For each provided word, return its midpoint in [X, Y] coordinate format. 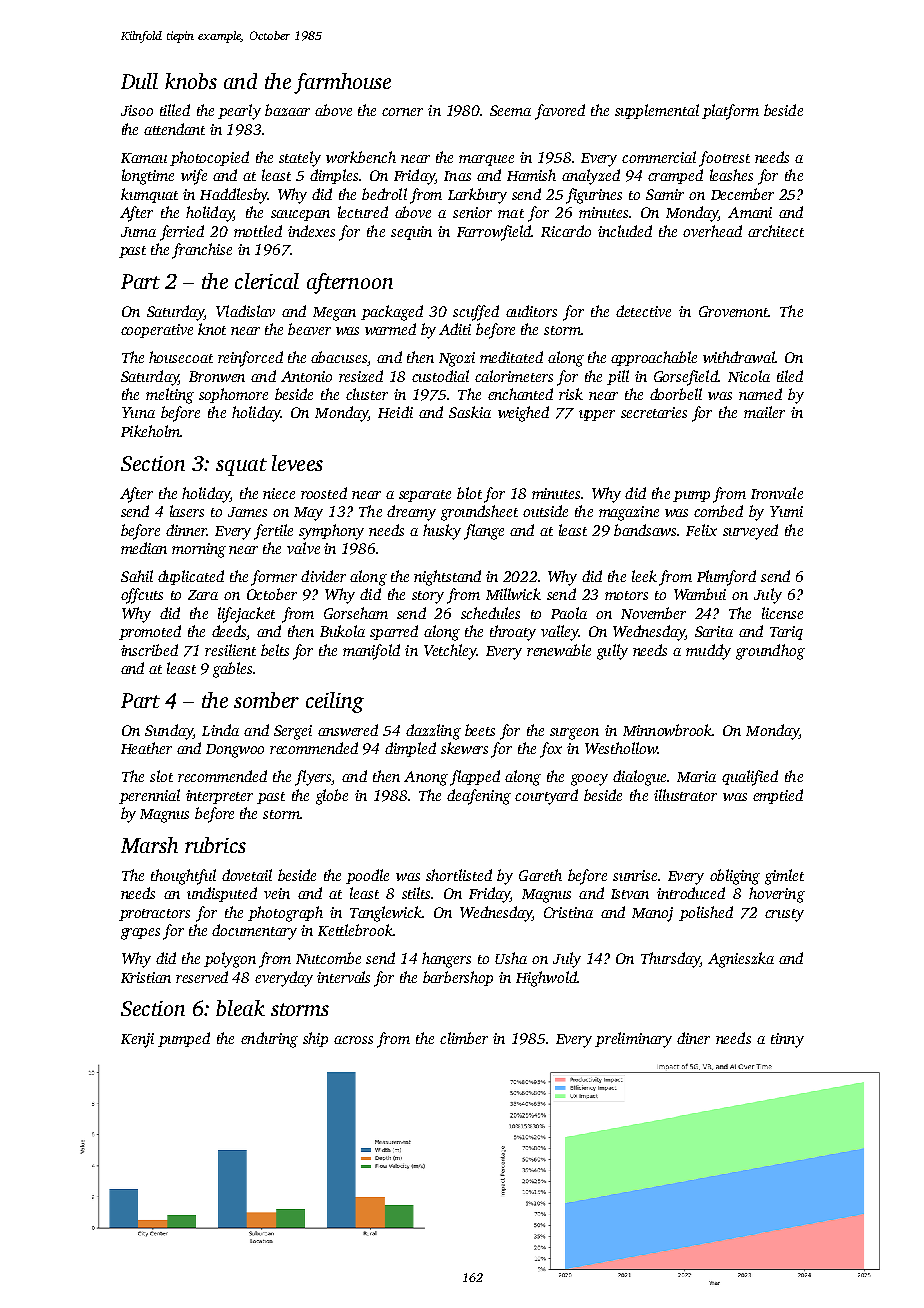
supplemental [657, 111]
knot [212, 329]
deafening [479, 797]
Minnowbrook [667, 730]
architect [776, 231]
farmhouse [342, 83]
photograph [285, 914]
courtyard [546, 797]
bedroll [384, 194]
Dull [139, 81]
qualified [750, 778]
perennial [149, 796]
